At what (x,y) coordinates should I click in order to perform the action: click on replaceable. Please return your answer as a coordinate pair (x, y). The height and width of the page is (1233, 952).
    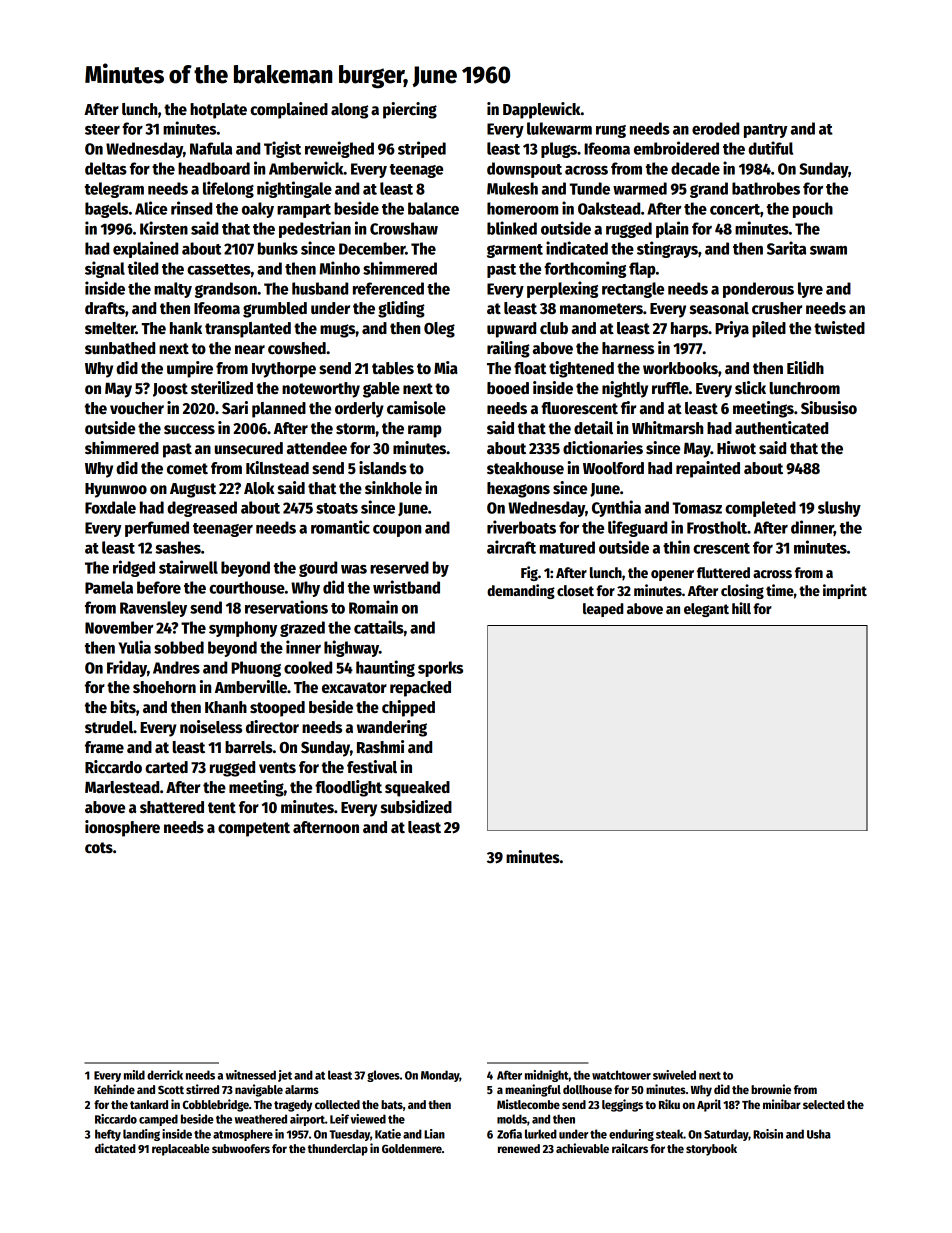
    Looking at the image, I should click on (181, 1150).
